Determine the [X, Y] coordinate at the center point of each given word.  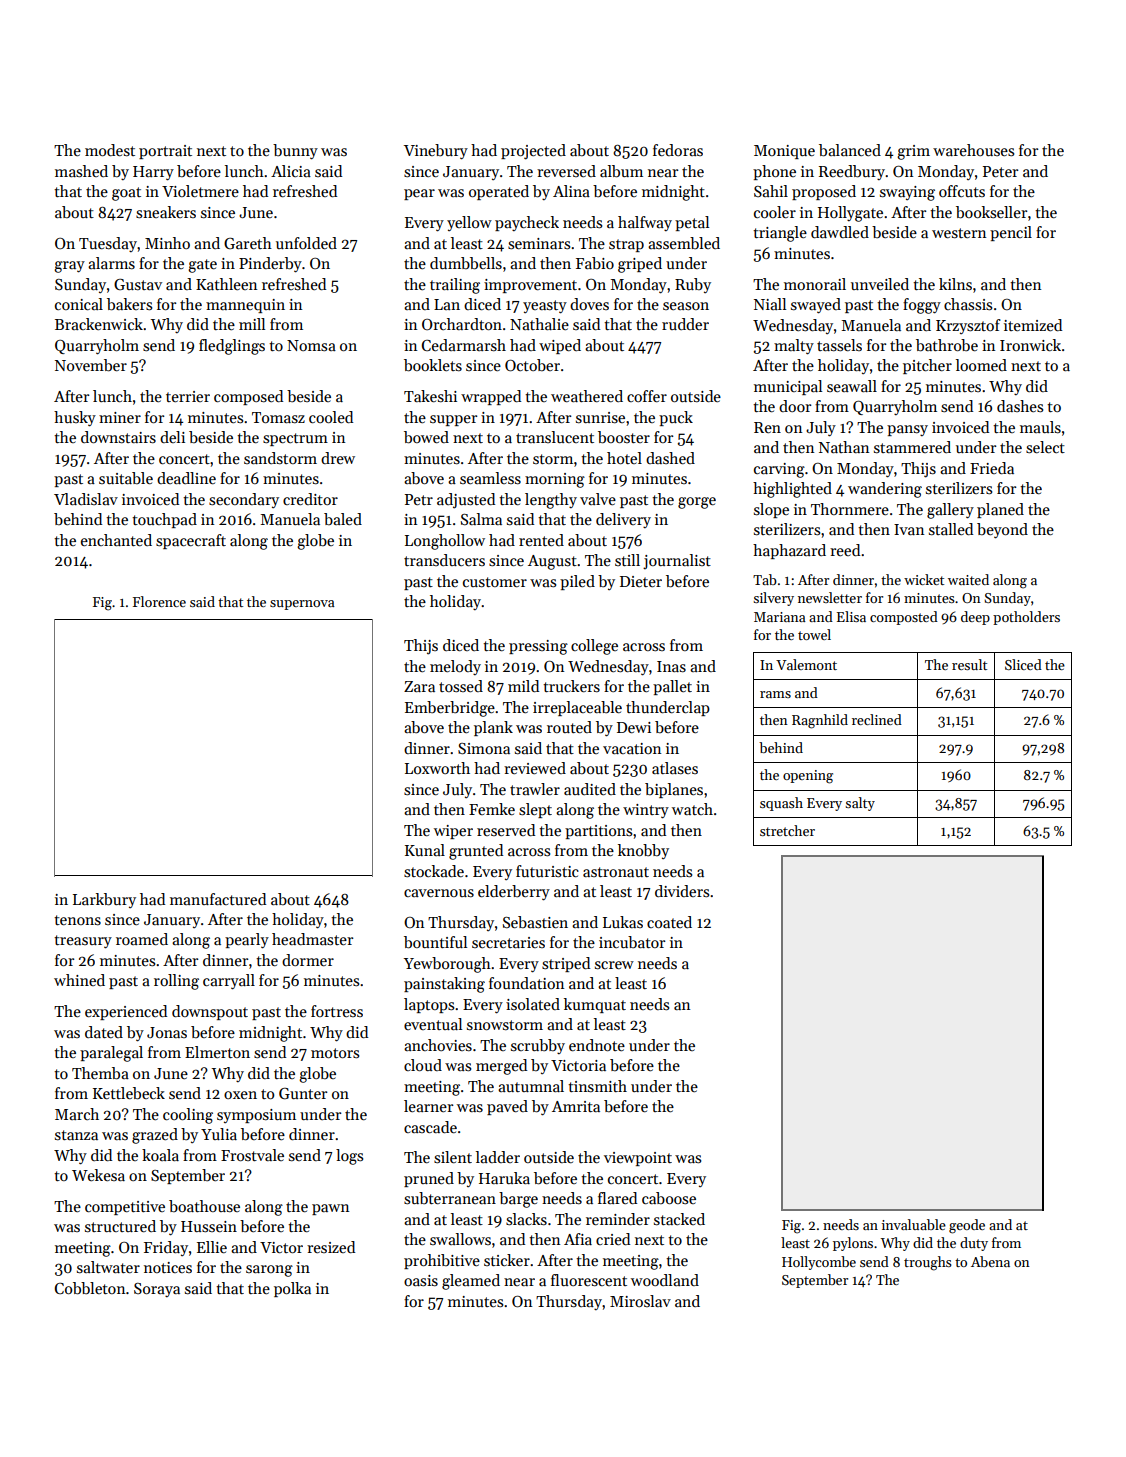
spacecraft [191, 541]
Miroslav [640, 1301]
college [594, 647]
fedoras [678, 150]
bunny [295, 152]
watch [692, 809]
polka [292, 1289]
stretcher [787, 830]
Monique [784, 152]
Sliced [1023, 664]
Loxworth [437, 768]
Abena [990, 1261]
